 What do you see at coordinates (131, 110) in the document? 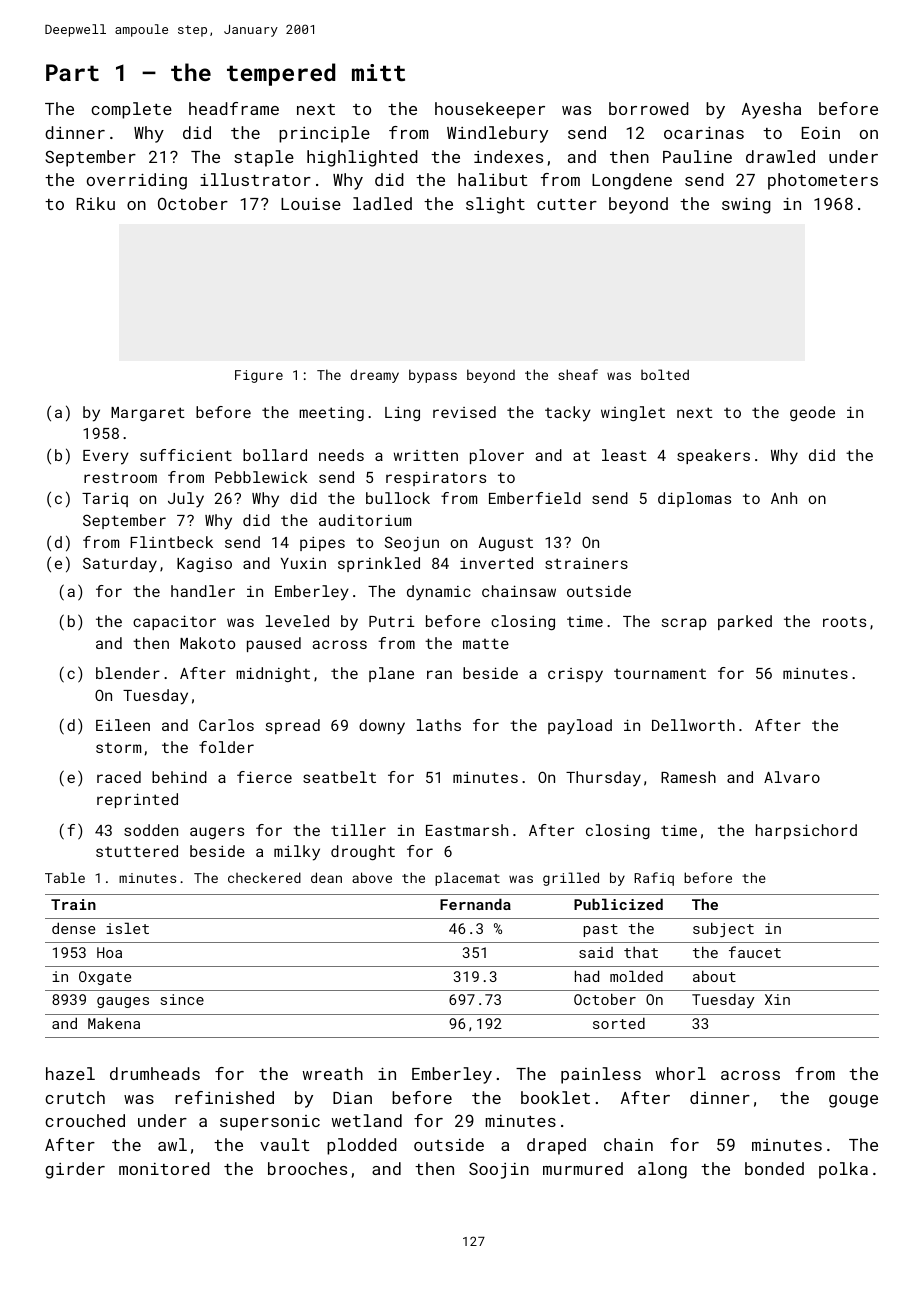
I see `complete` at bounding box center [131, 110].
